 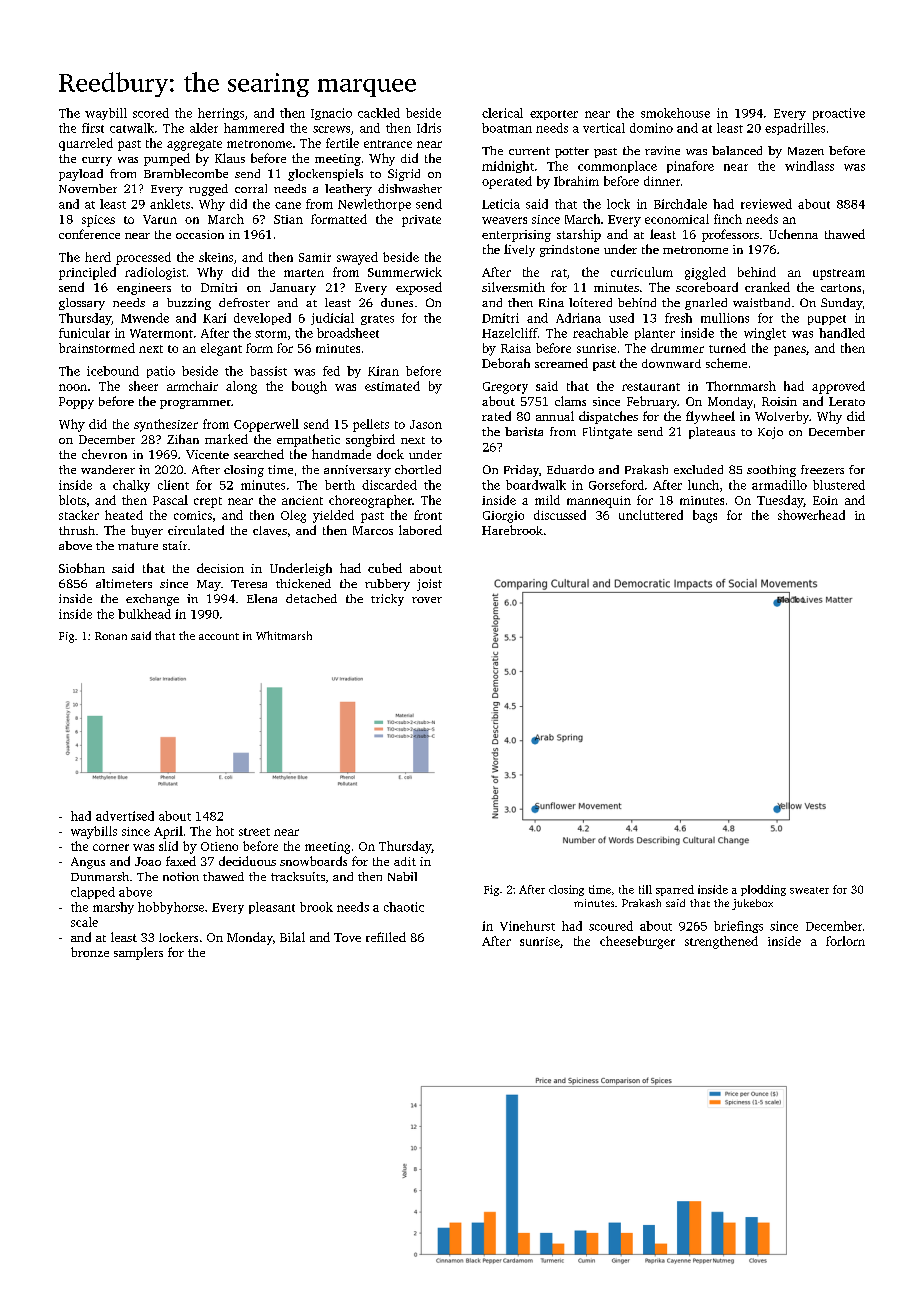 I want to click on adit, so click(x=405, y=861).
